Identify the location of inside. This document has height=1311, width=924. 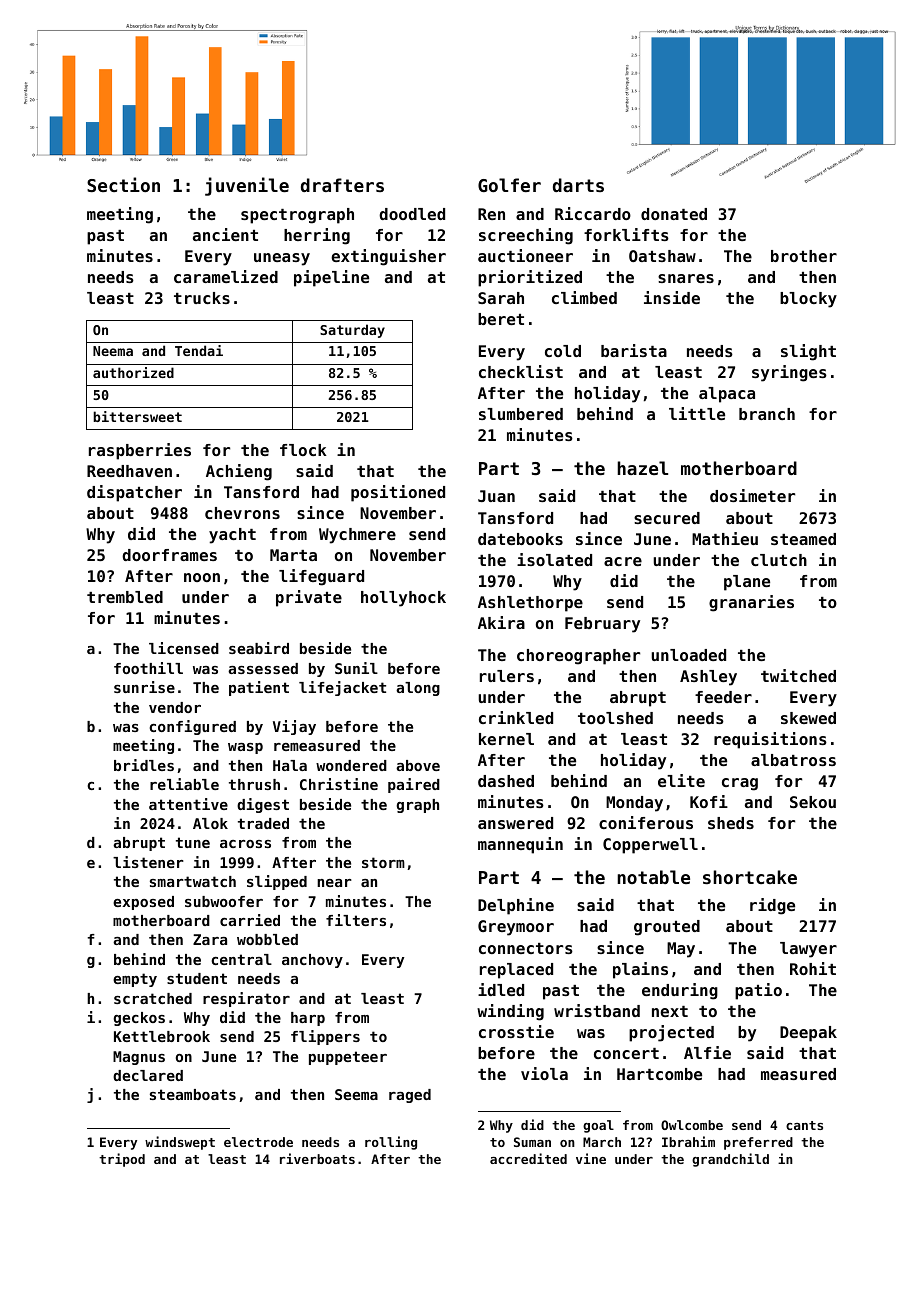
(672, 297).
